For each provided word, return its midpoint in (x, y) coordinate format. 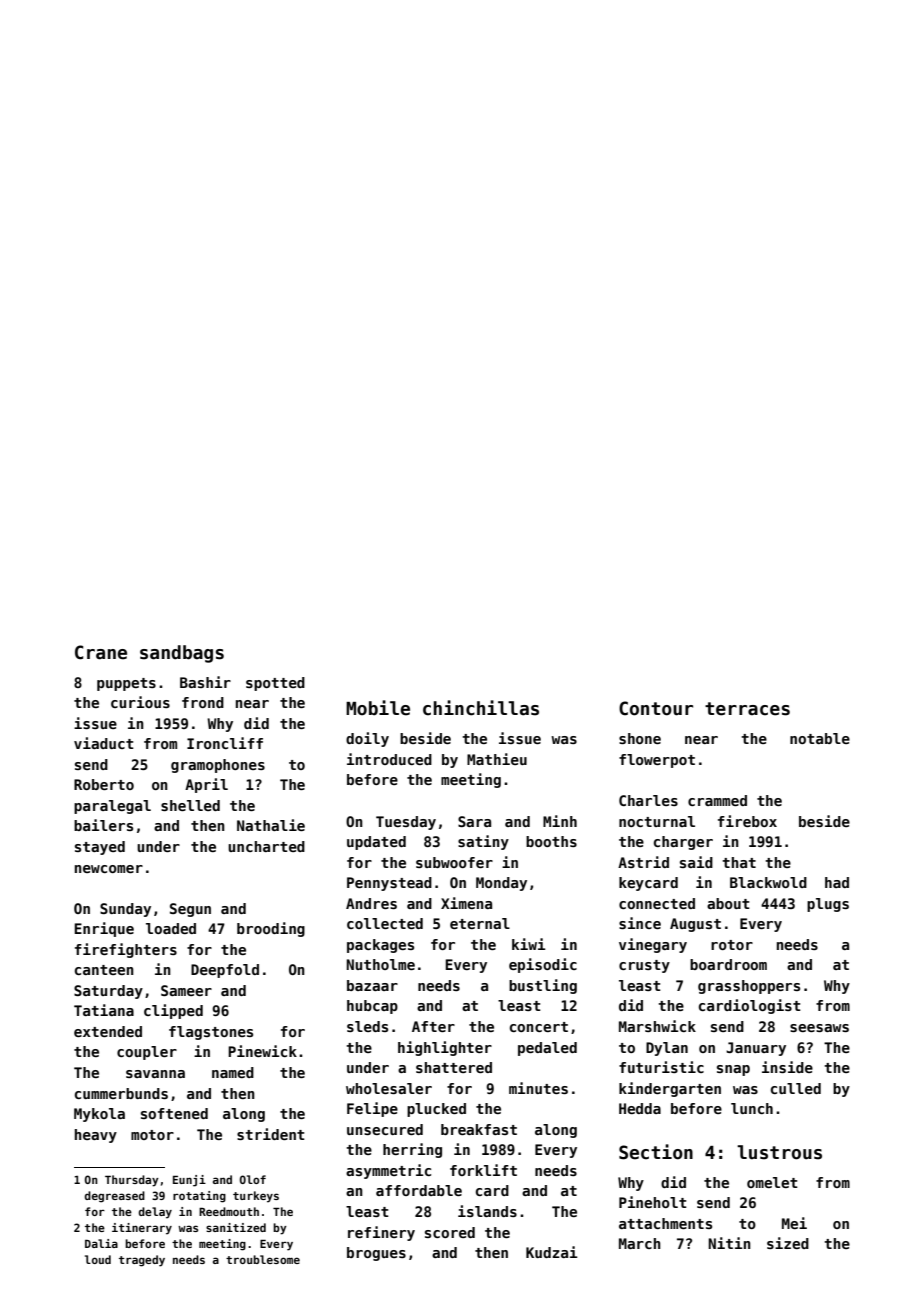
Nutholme (380, 964)
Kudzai (552, 1252)
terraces (747, 709)
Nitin (729, 1243)
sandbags (182, 654)
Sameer (186, 990)
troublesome (263, 1259)
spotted (275, 684)
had (837, 882)
